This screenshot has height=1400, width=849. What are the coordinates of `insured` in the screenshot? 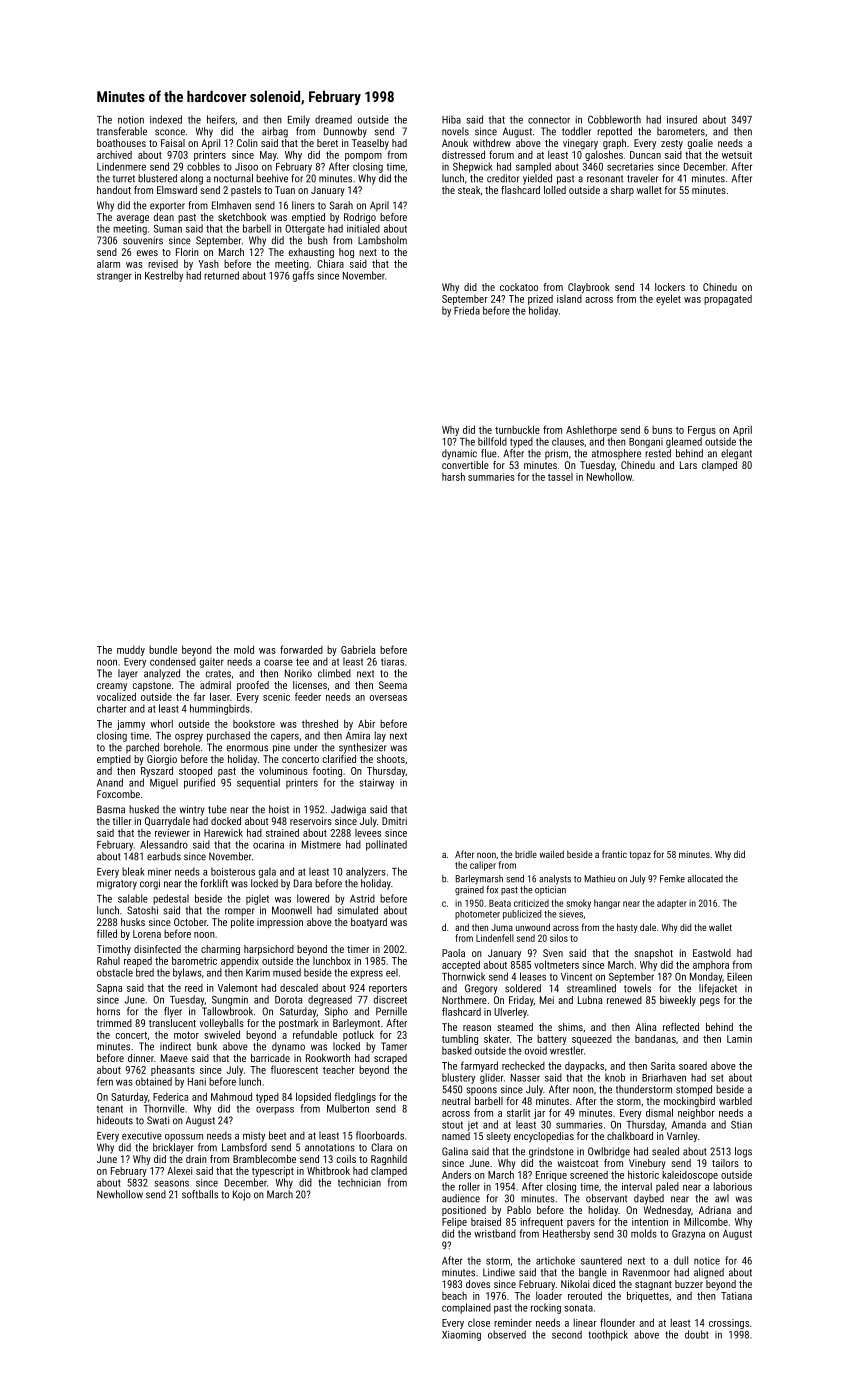 It's located at (682, 119).
